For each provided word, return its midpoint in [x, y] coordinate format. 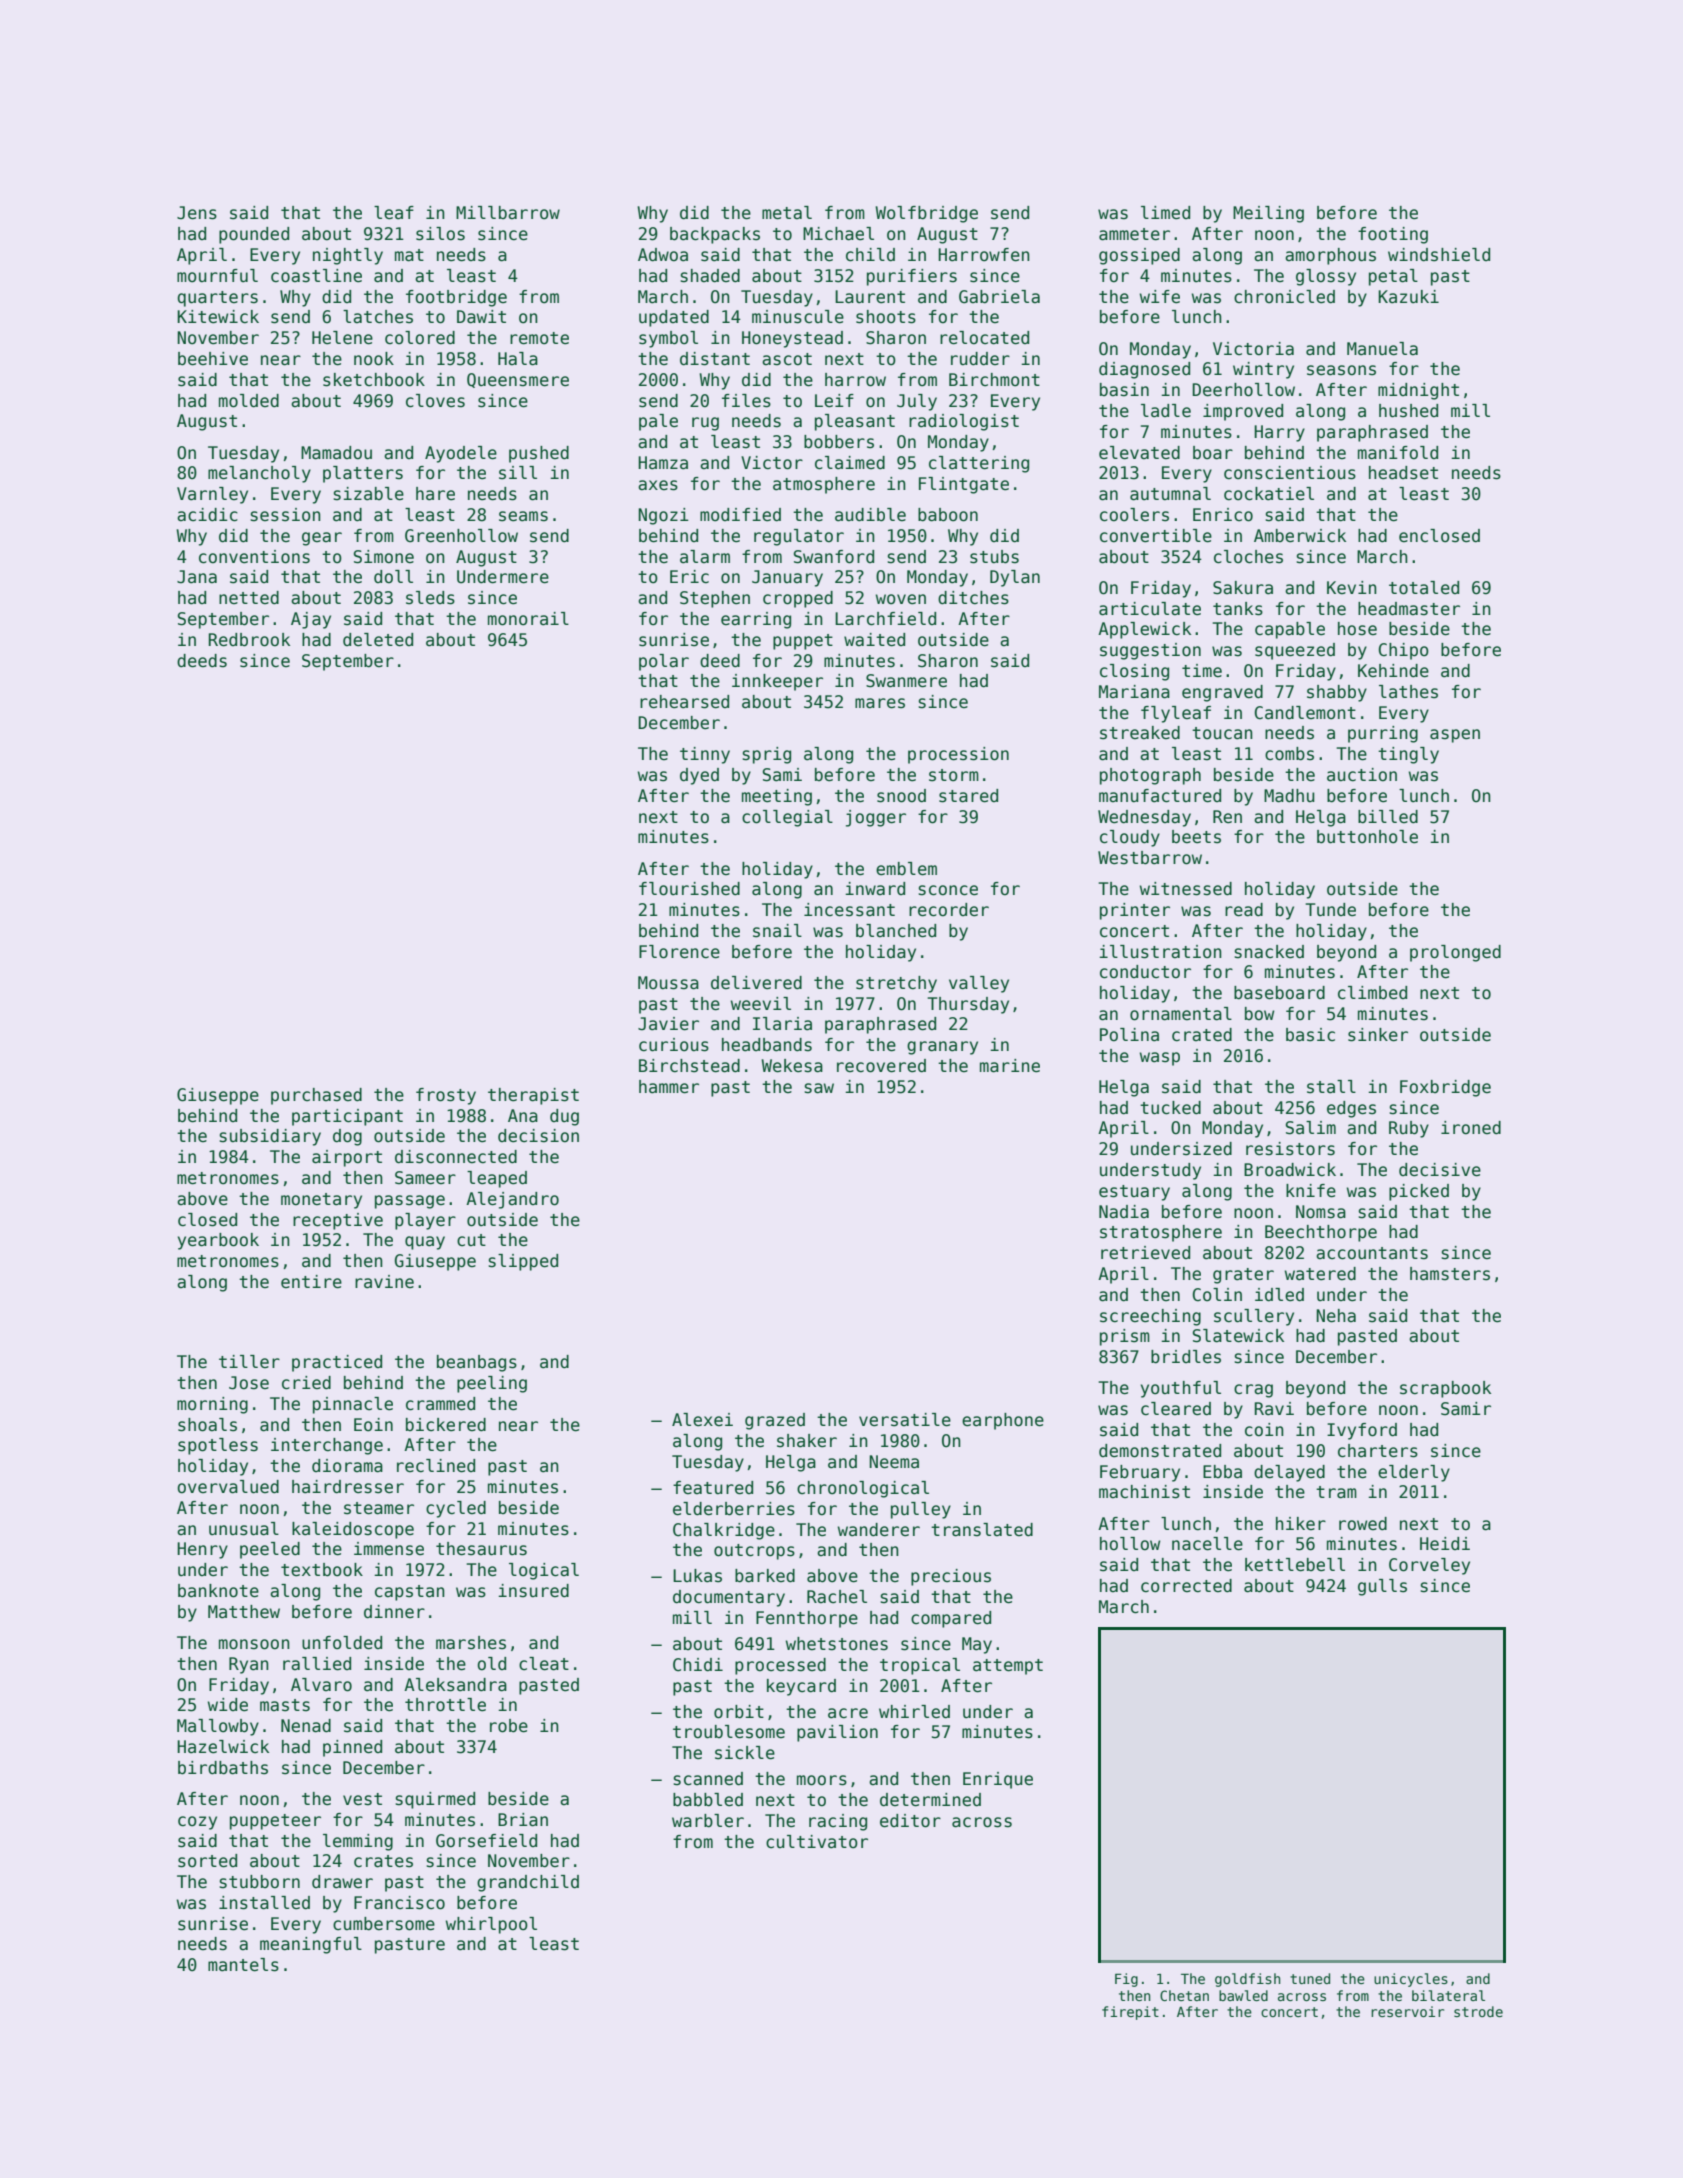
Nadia [1124, 1212]
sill [518, 473]
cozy [197, 1823]
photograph [1150, 776]
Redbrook [249, 640]
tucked [1170, 1108]
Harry [1279, 433]
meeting [777, 797]
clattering [979, 464]
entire [311, 1282]
